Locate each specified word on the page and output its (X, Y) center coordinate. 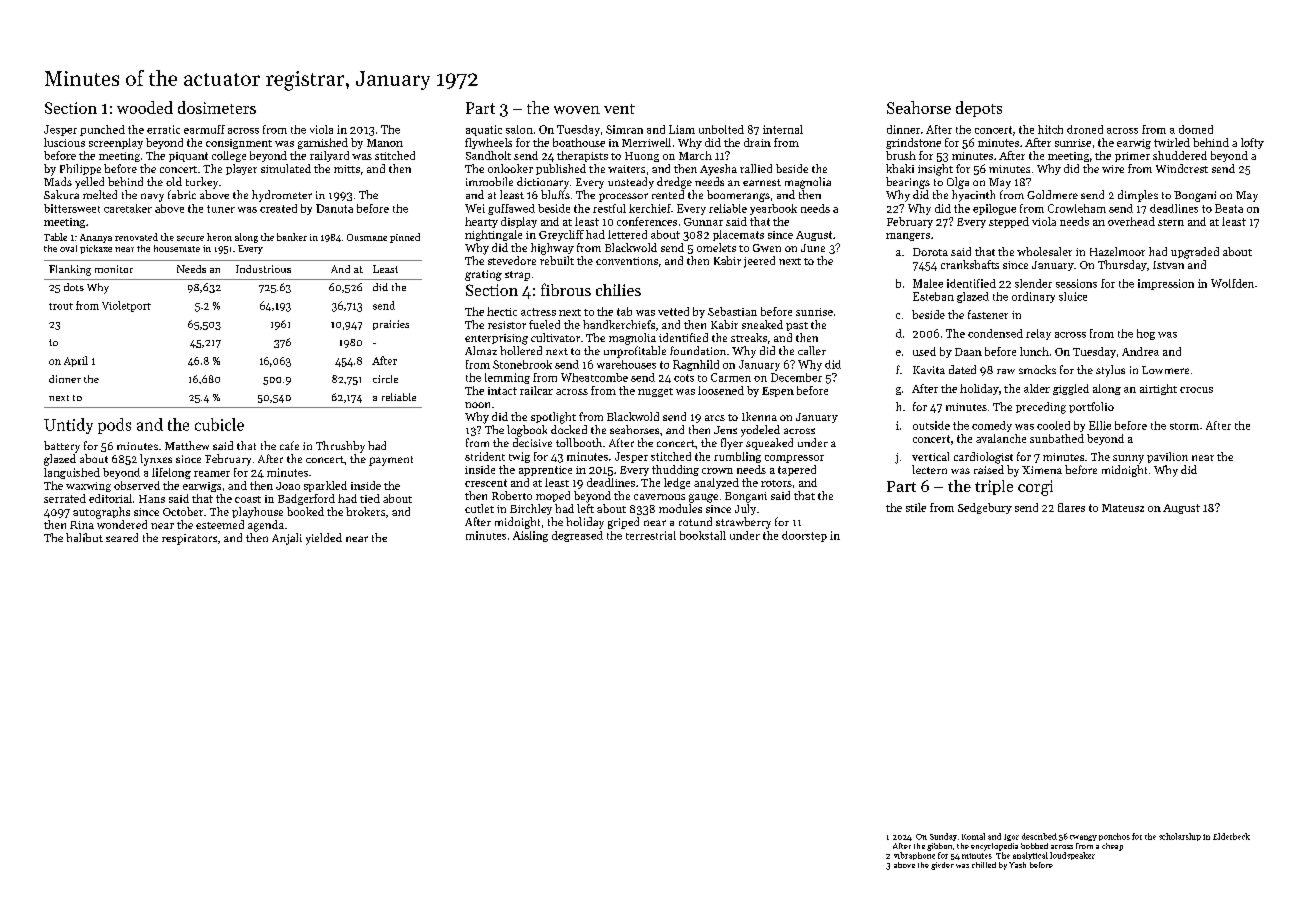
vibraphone (914, 856)
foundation (698, 350)
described (1039, 836)
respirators (189, 539)
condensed (995, 333)
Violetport (126, 306)
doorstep (804, 536)
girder (942, 866)
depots (979, 109)
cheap (1112, 847)
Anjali (287, 539)
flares (1071, 507)
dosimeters (217, 107)
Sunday (943, 837)
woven (577, 110)
